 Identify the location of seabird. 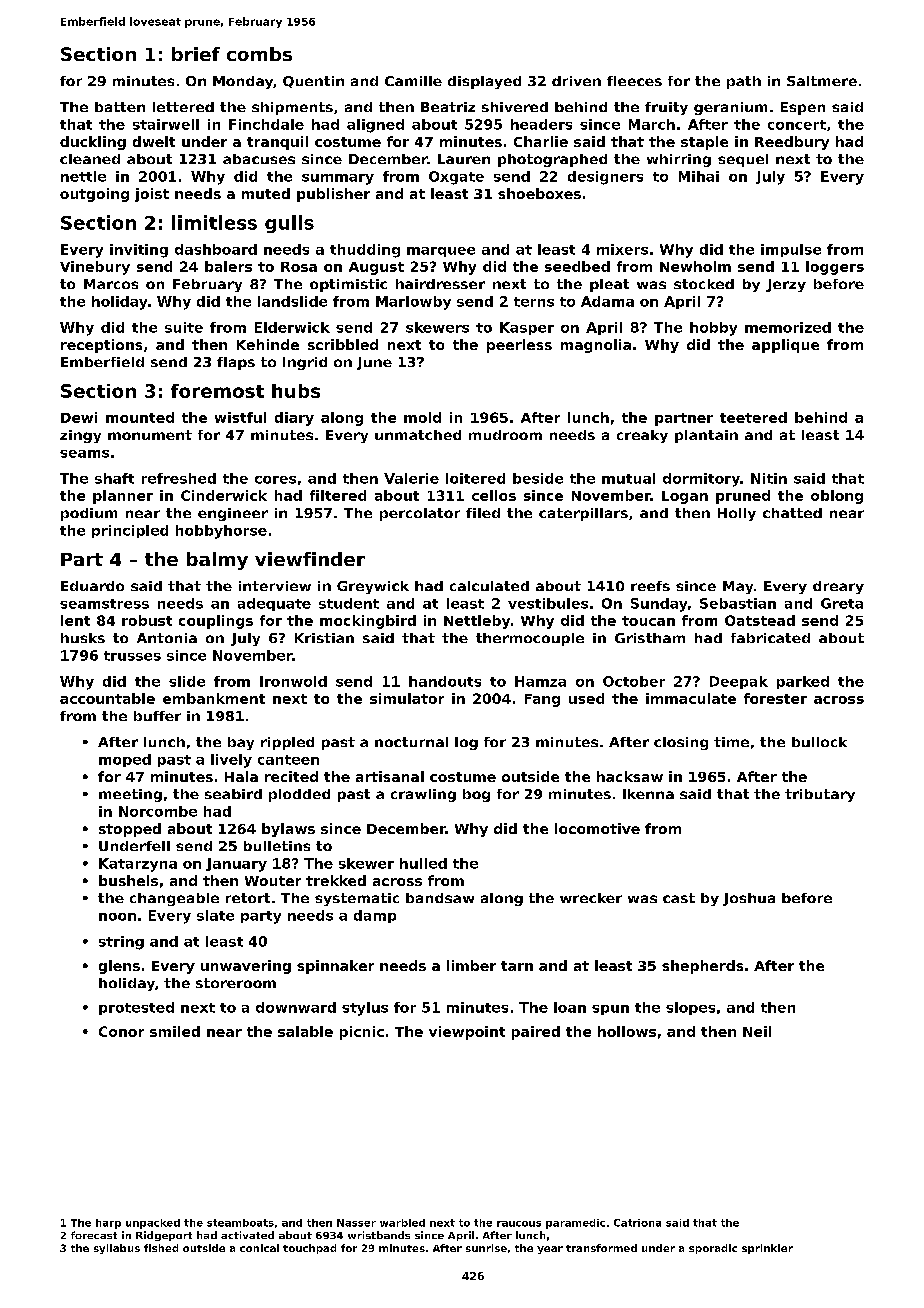
(233, 794).
